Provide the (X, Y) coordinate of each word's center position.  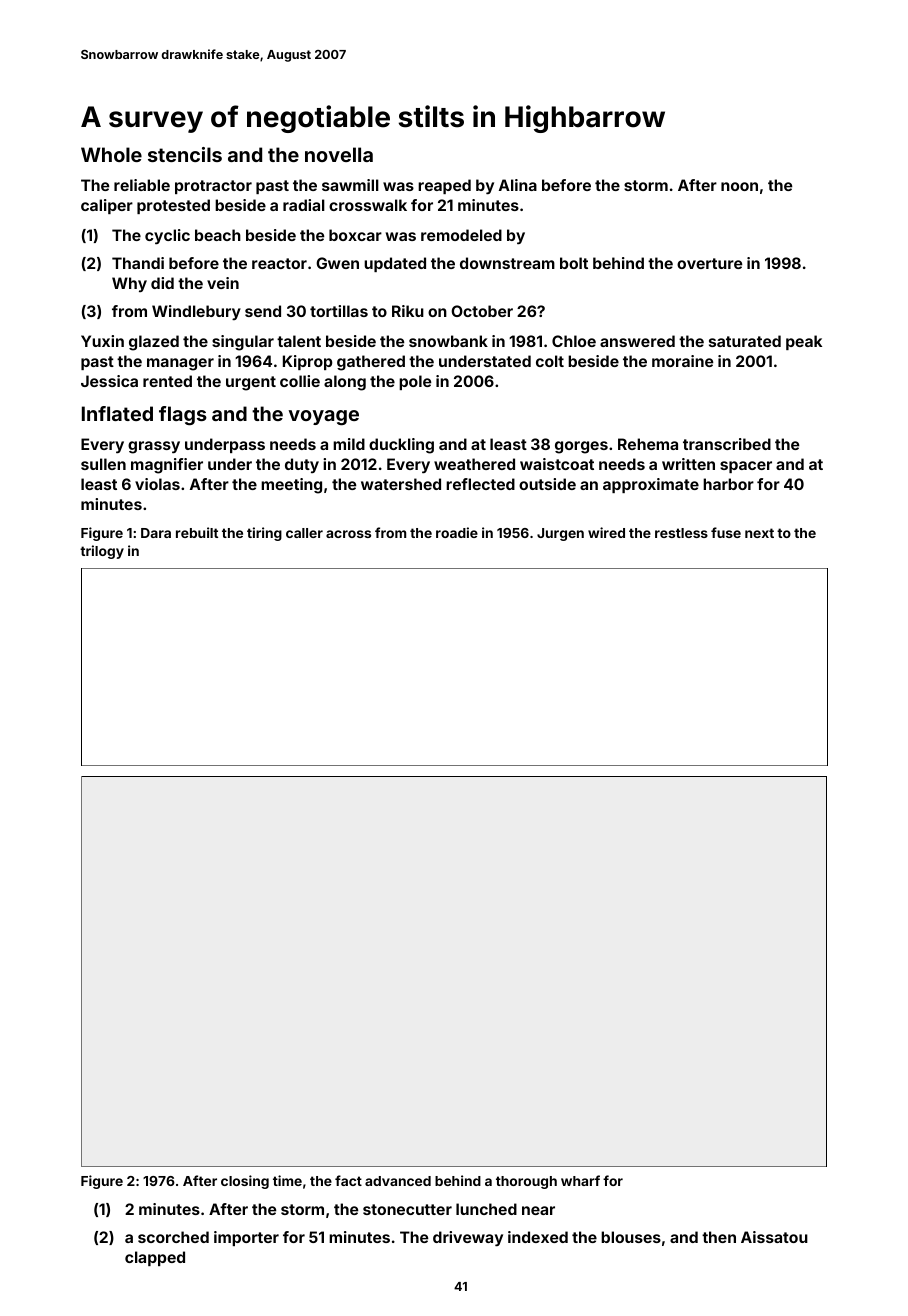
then (719, 1237)
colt (550, 361)
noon (739, 186)
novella (339, 154)
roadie (457, 532)
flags (183, 415)
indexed (538, 1237)
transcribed (727, 444)
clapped (155, 1258)
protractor (213, 187)
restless (681, 533)
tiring (264, 534)
